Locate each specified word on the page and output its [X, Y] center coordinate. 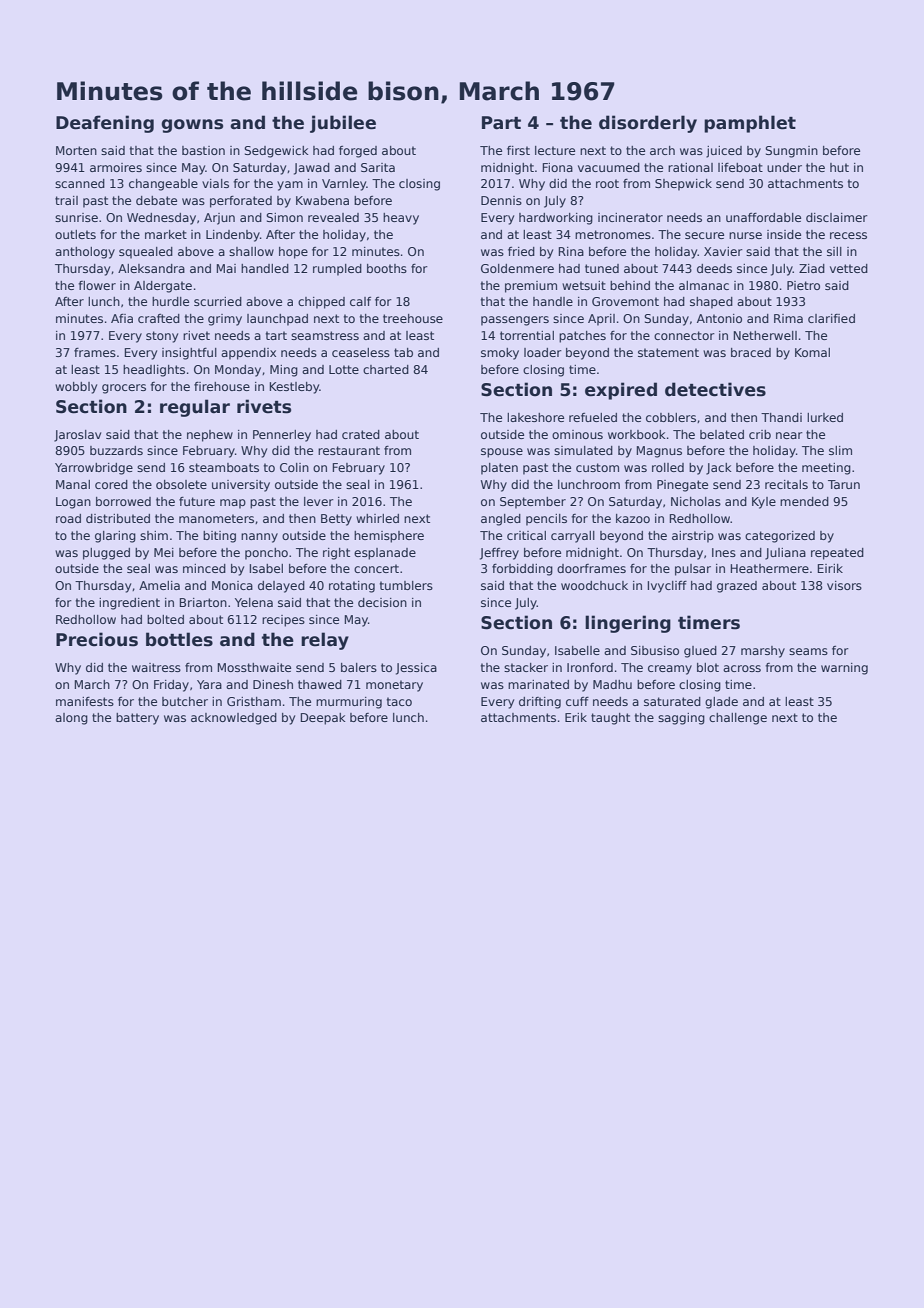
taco [399, 701]
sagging [681, 719]
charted [386, 369]
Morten [76, 150]
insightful [189, 354]
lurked [825, 417]
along [71, 719]
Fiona [558, 167]
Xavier [723, 251]
